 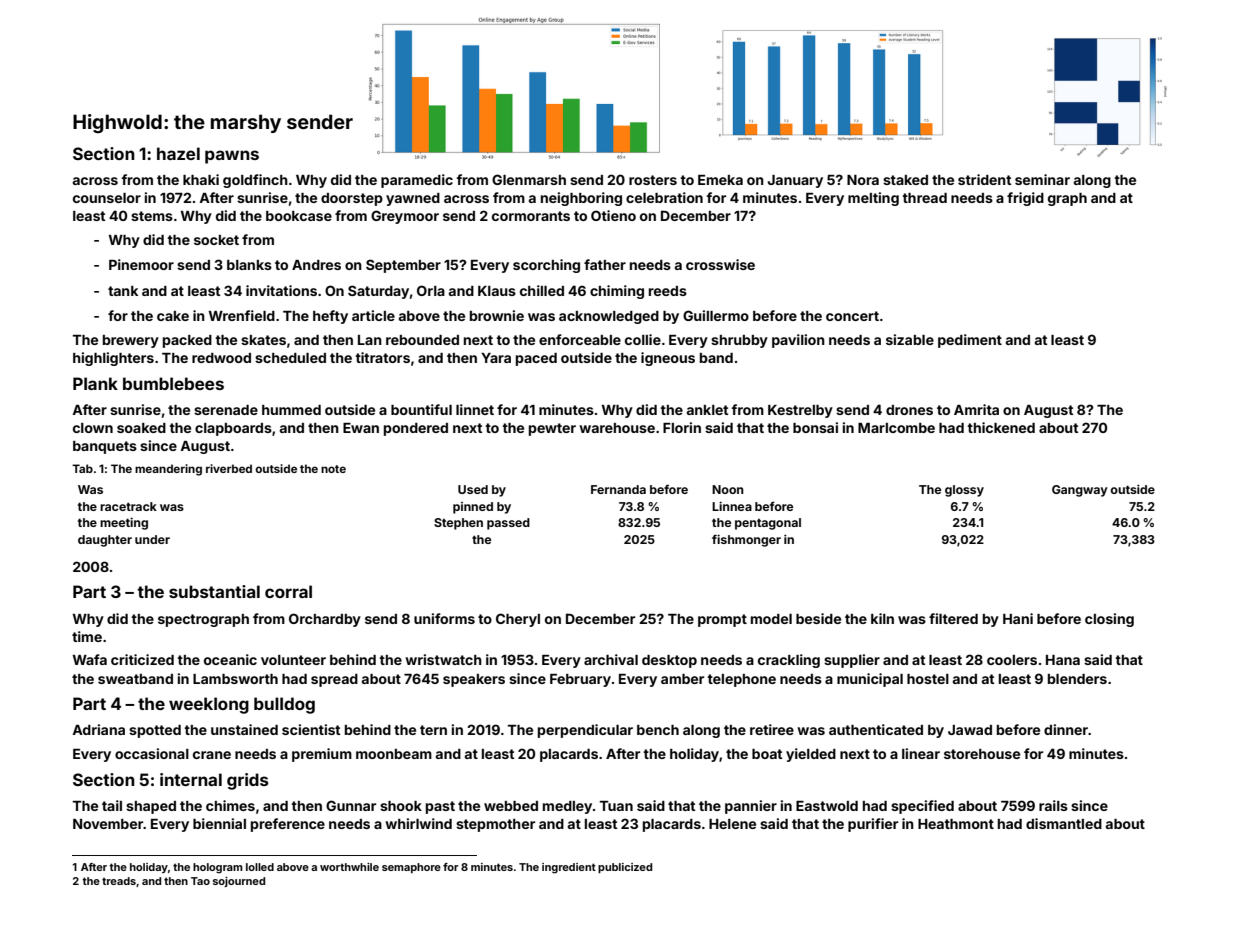 What do you see at coordinates (653, 180) in the document?
I see `rosters` at bounding box center [653, 180].
